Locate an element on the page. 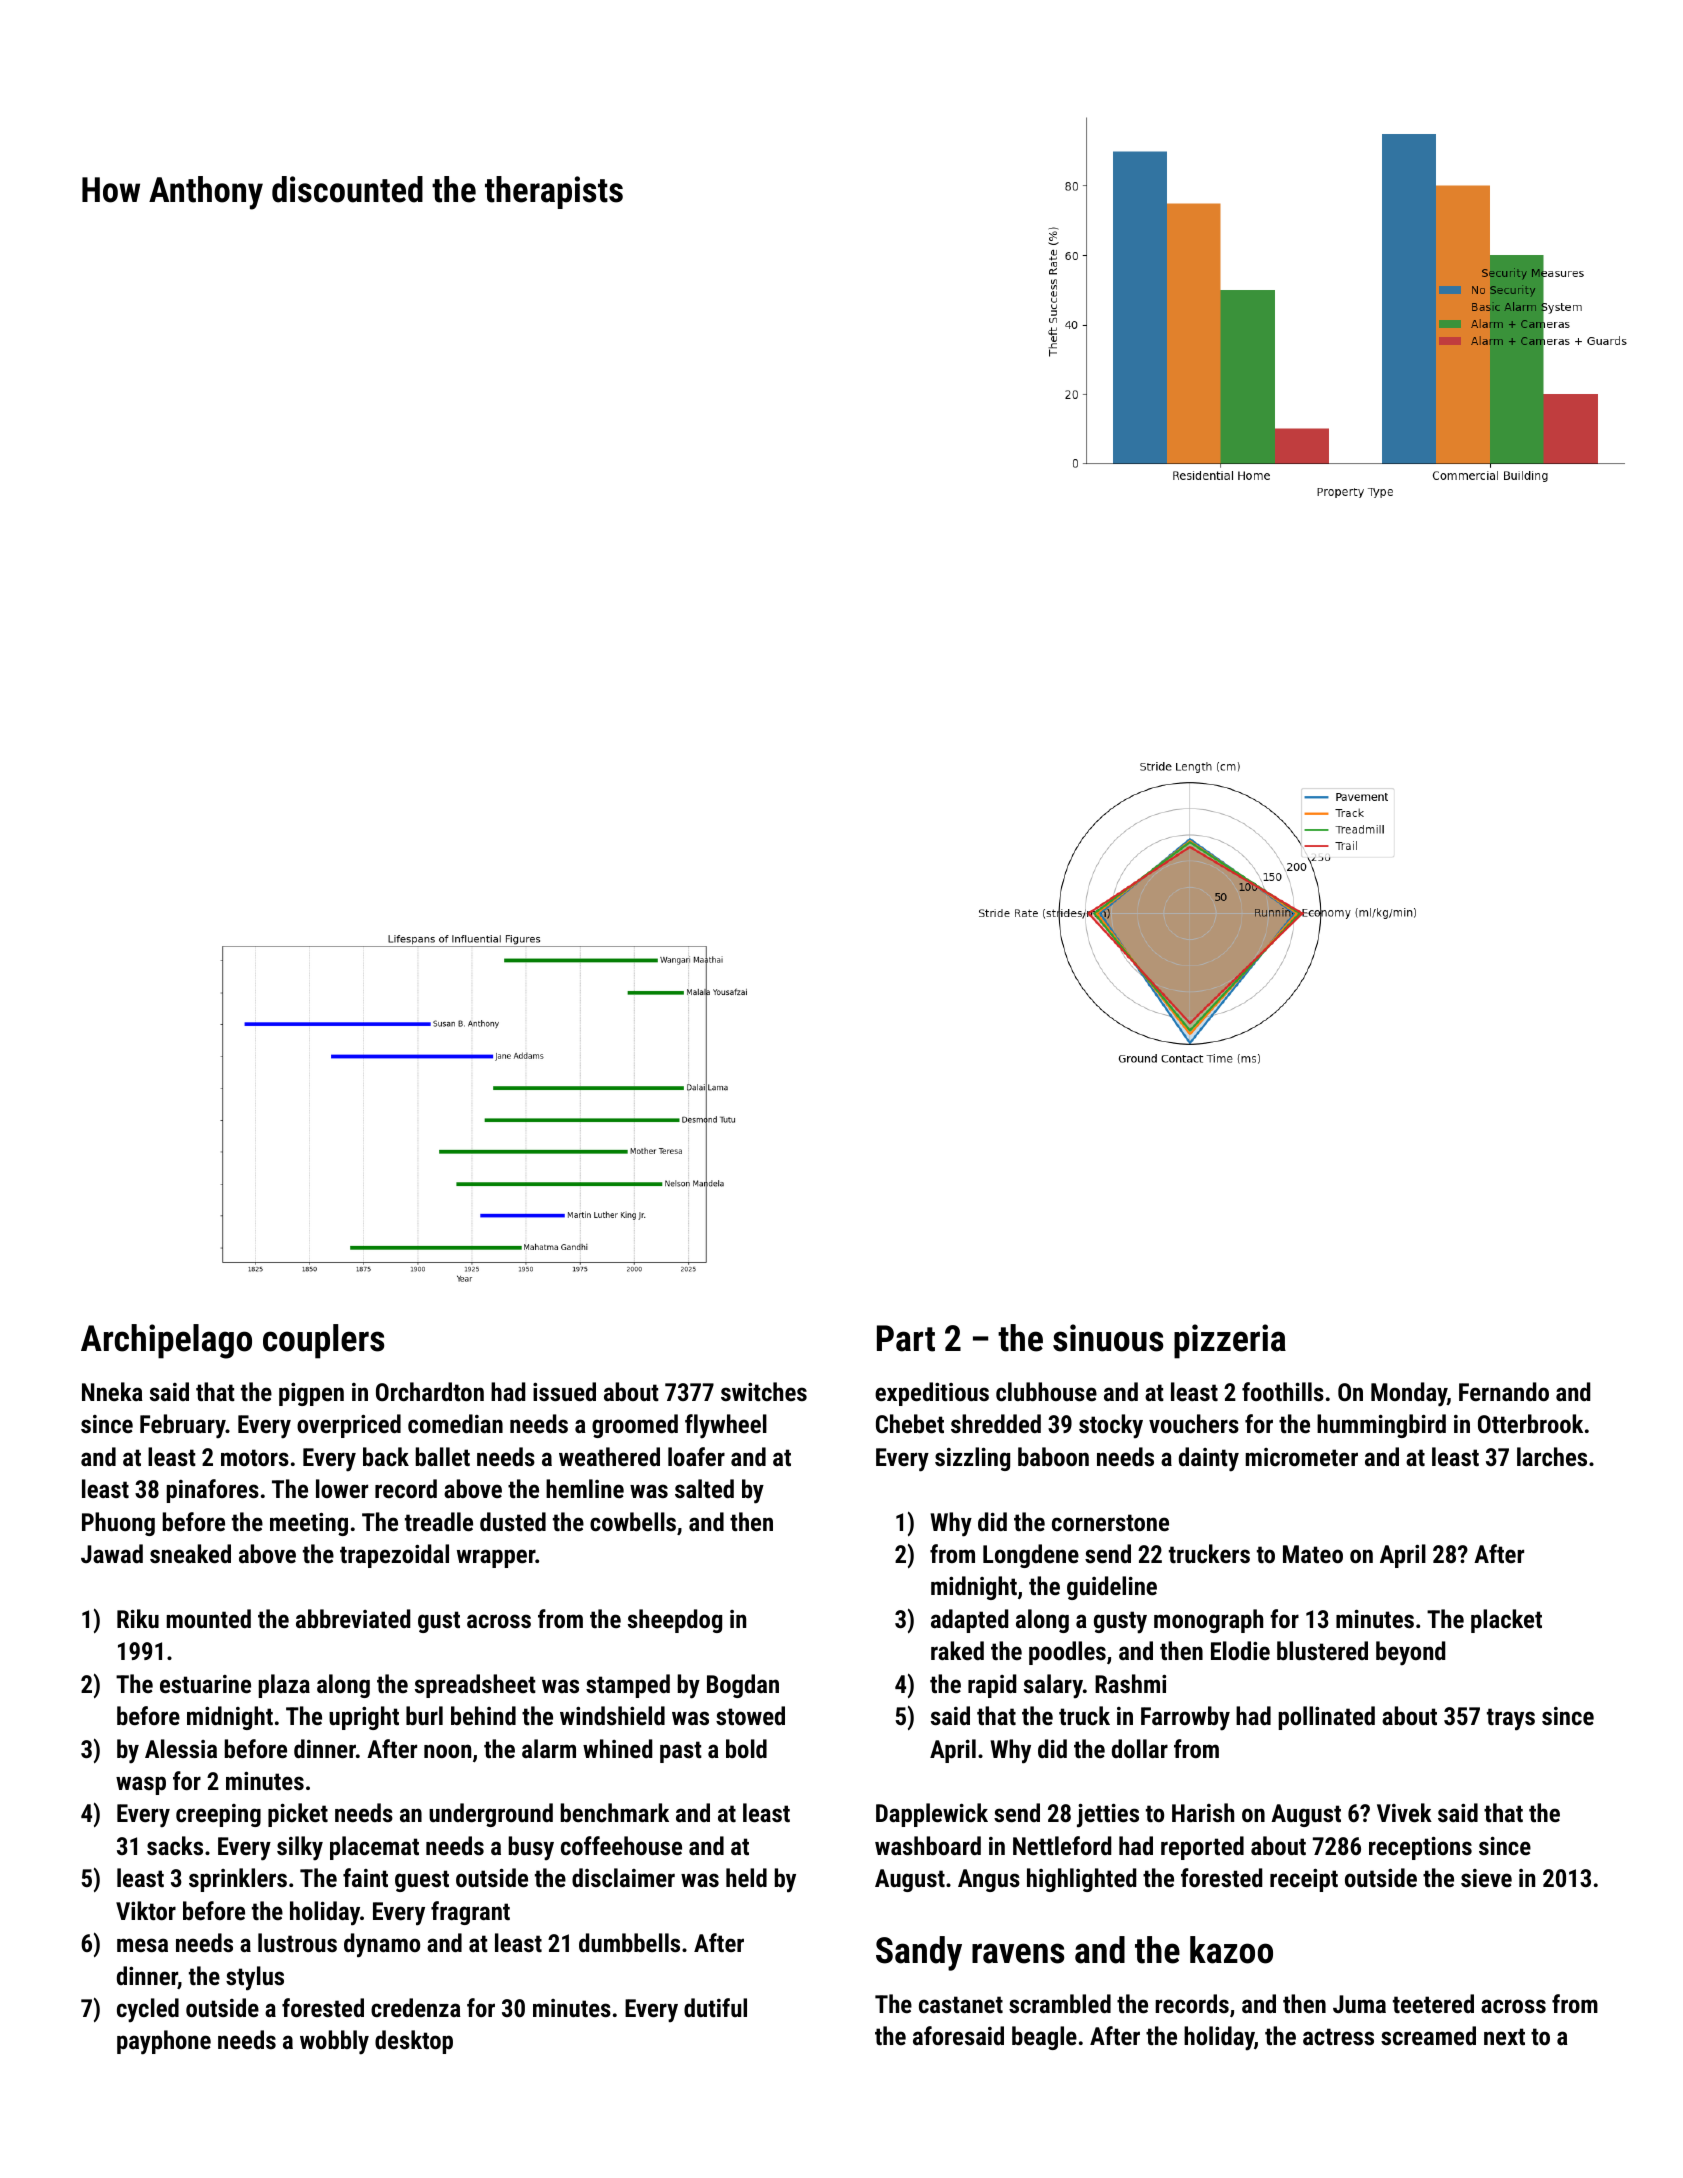 This document has width=1683, height=2178. Vivek is located at coordinates (1404, 1812).
